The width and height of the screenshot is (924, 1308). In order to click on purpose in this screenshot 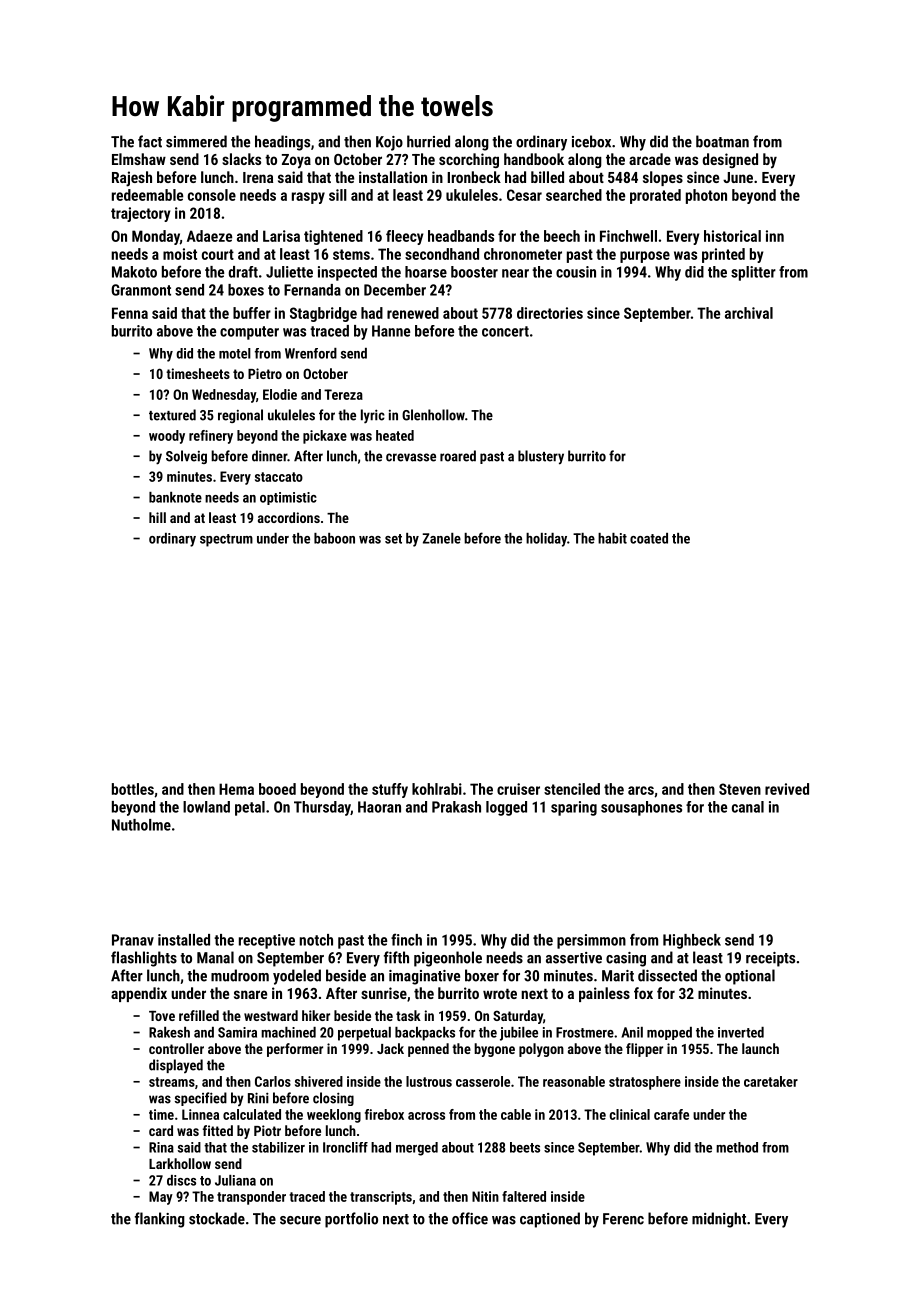, I will do `click(645, 257)`.
